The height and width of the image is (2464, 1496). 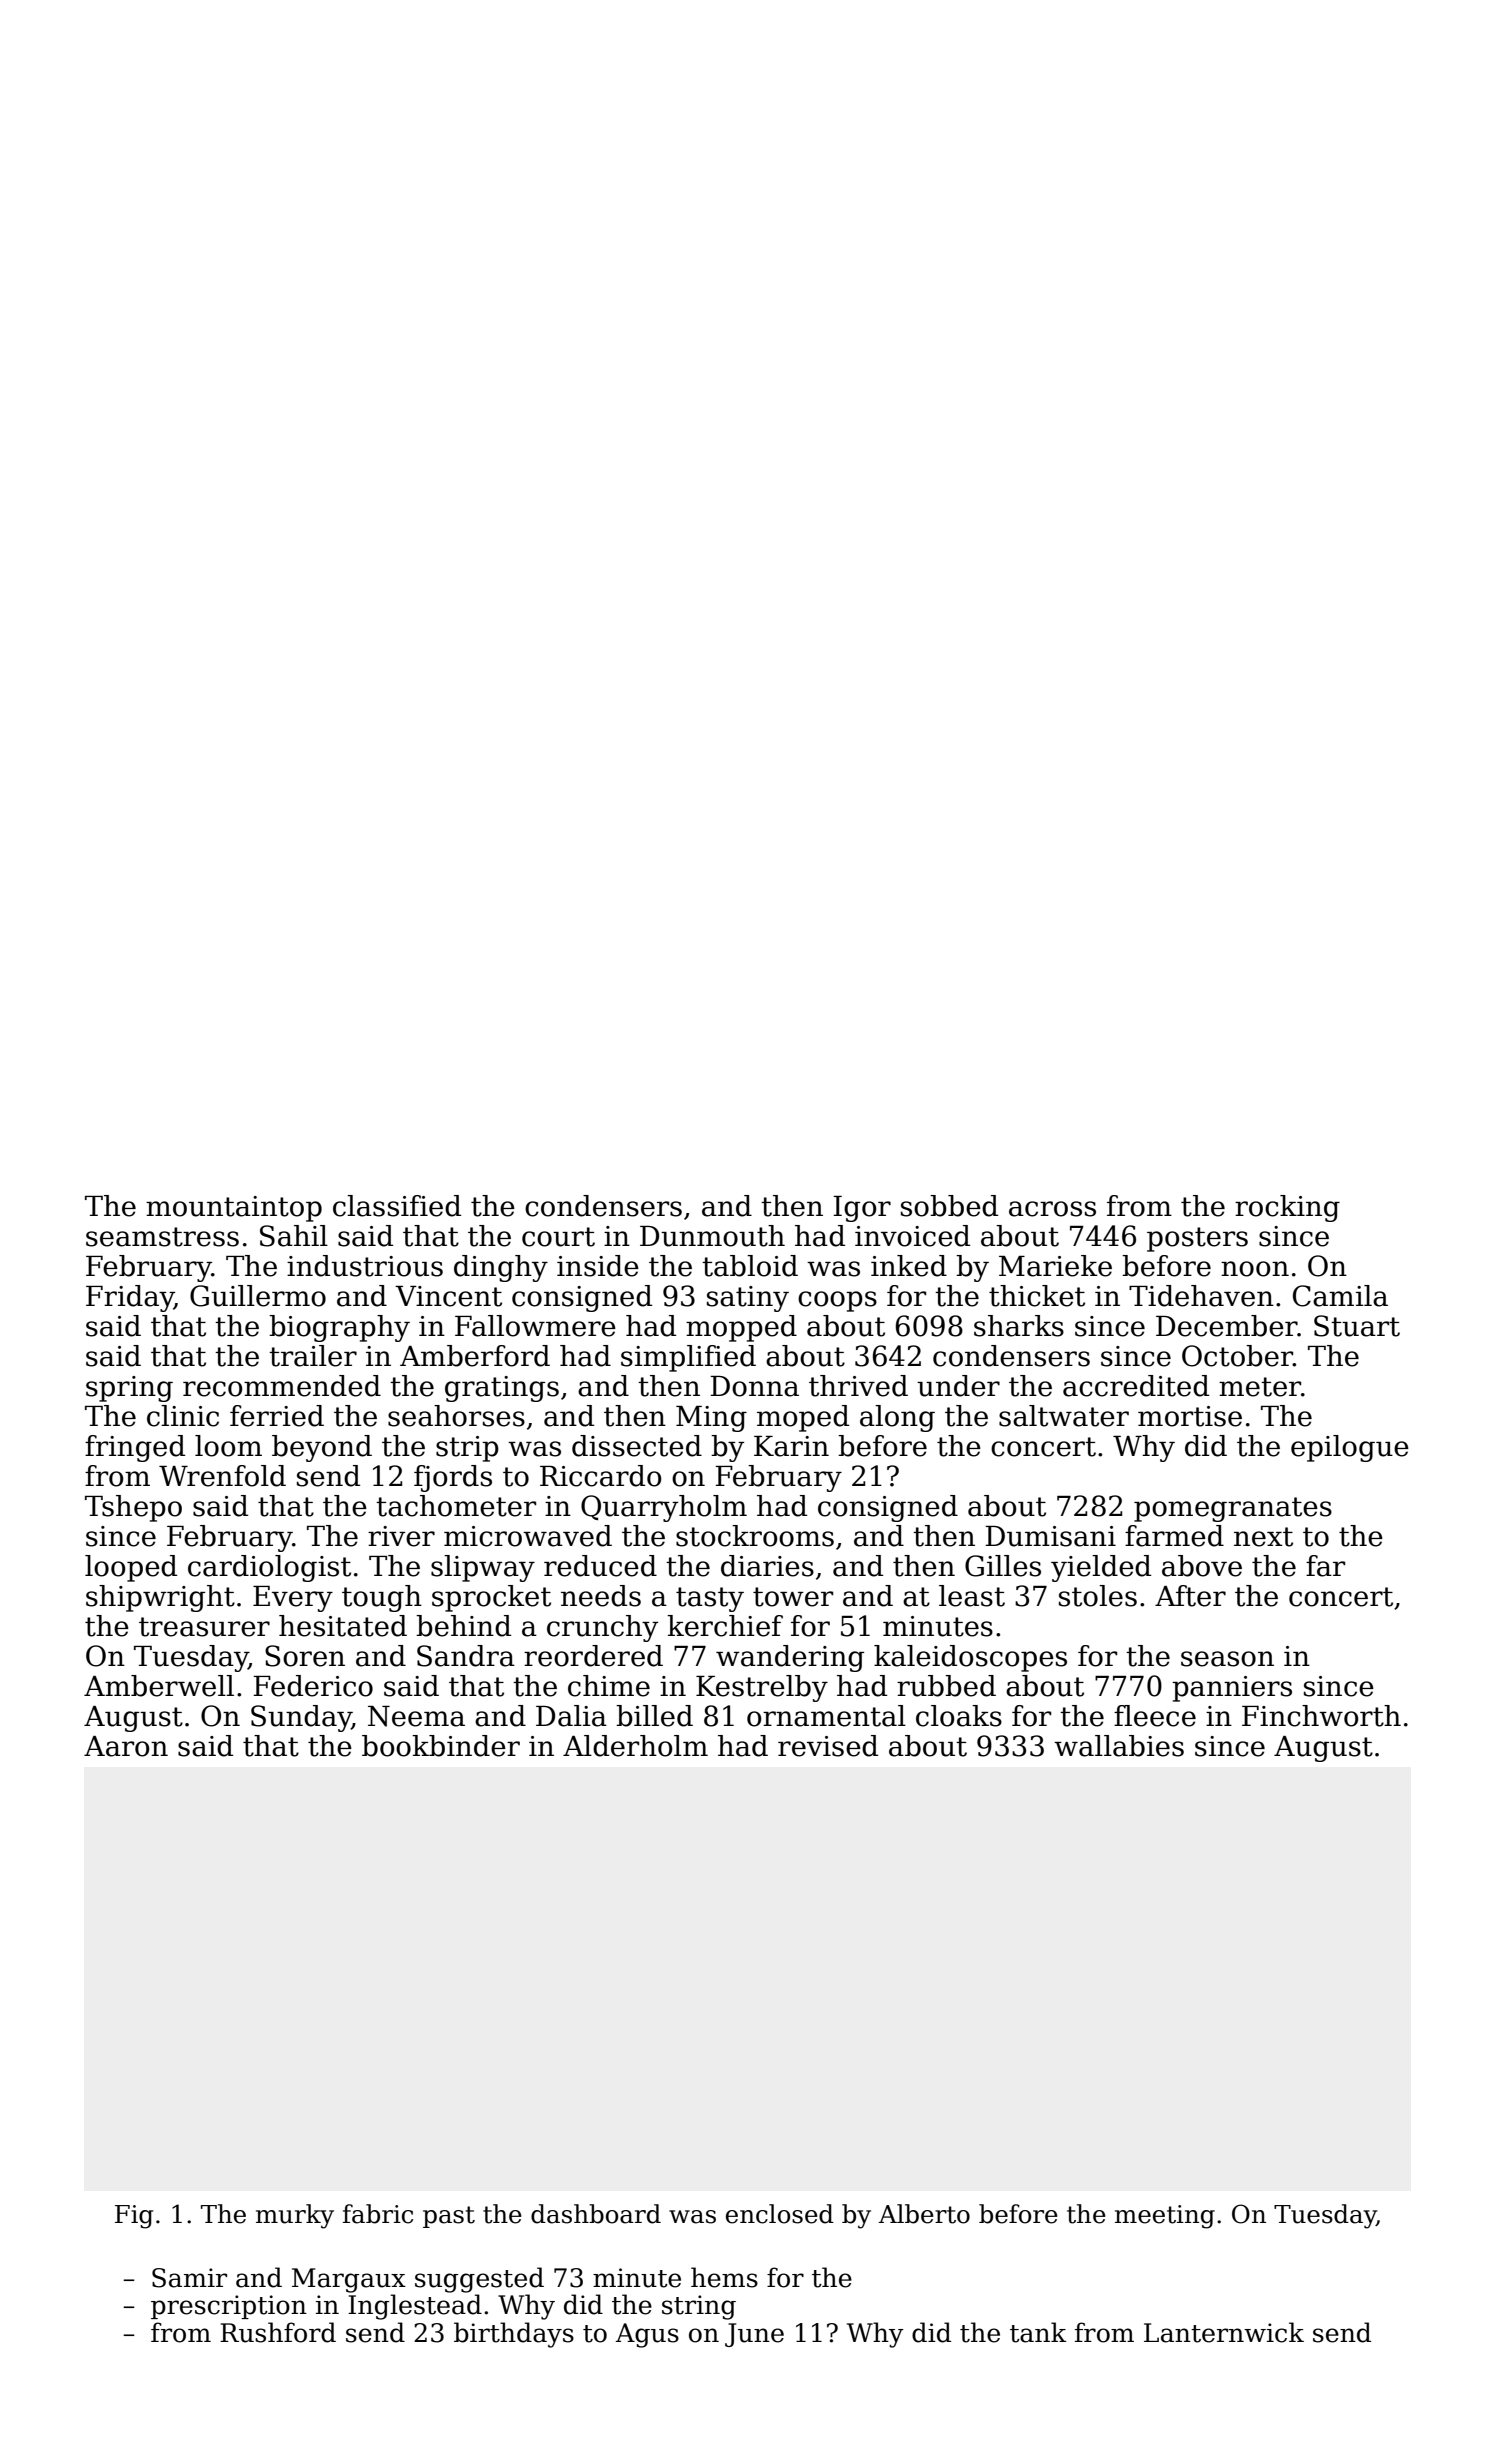 What do you see at coordinates (635, 1746) in the image?
I see `Alderholm` at bounding box center [635, 1746].
